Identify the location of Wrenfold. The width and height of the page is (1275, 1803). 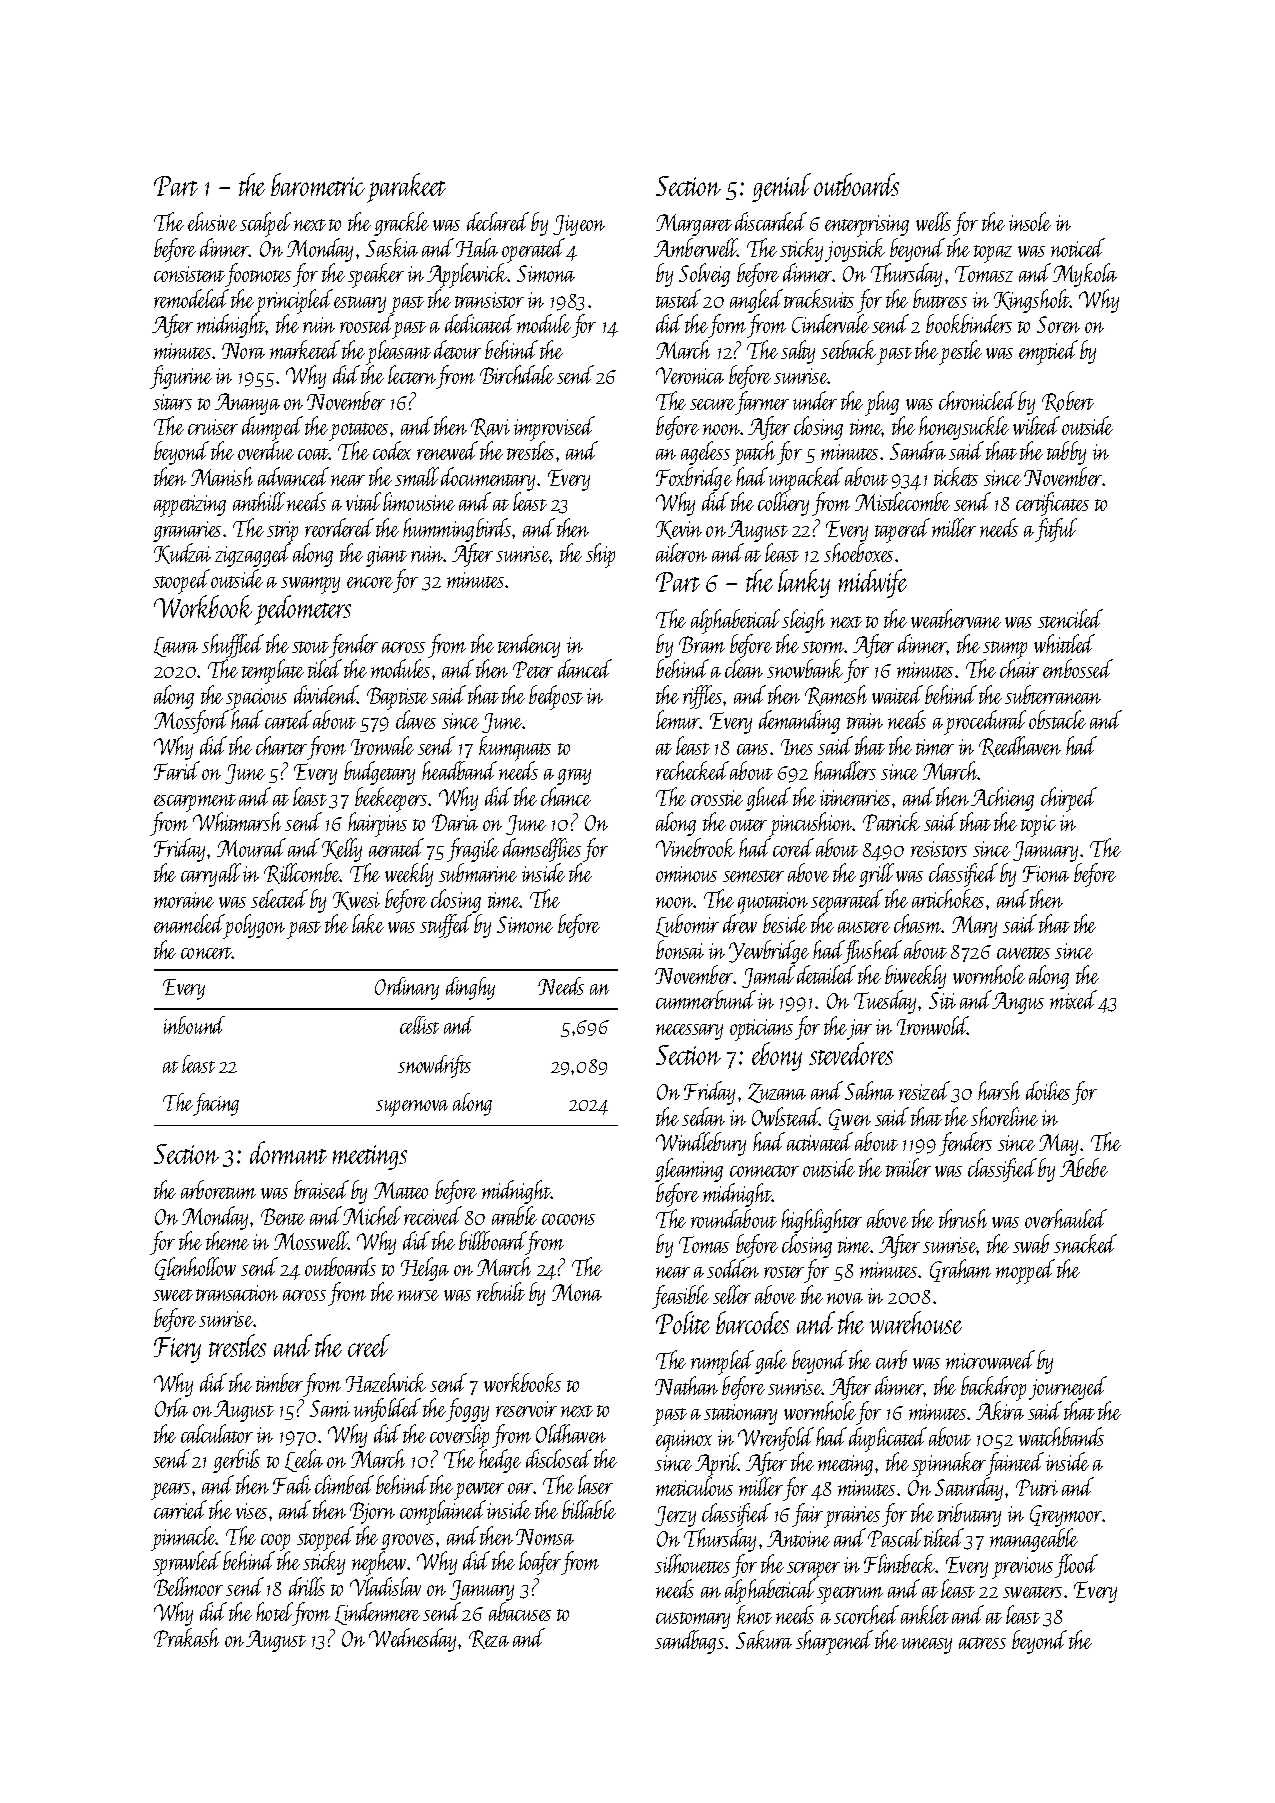
(776, 1439).
